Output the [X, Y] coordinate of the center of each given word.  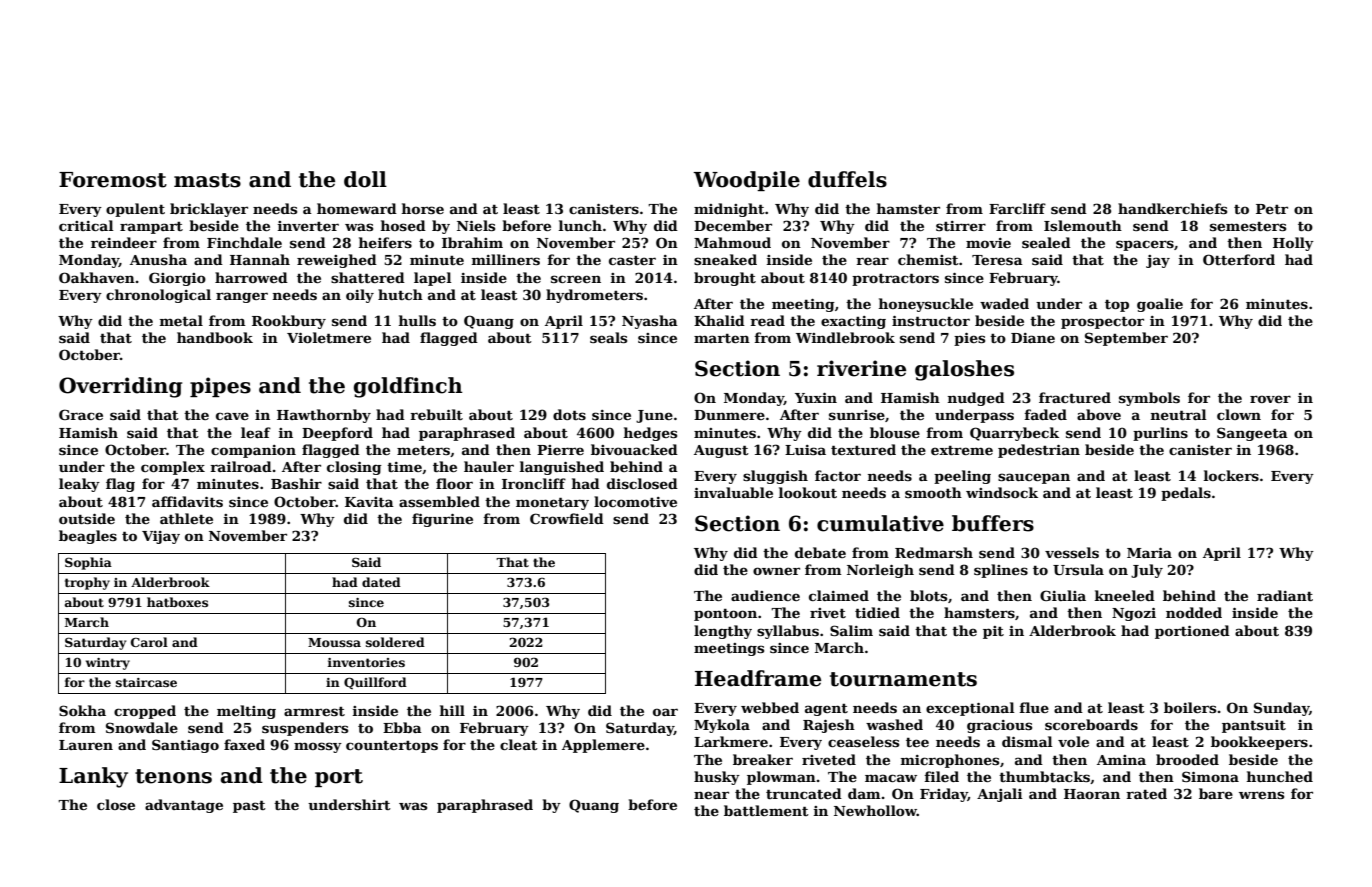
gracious [999, 726]
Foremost [113, 180]
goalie [1160, 305]
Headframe [758, 678]
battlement [766, 810]
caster [632, 260]
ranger [242, 297]
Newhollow [875, 810]
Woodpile [746, 181]
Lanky [93, 777]
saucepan [1034, 478]
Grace [81, 414]
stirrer [961, 226]
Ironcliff [534, 483]
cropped [145, 712]
